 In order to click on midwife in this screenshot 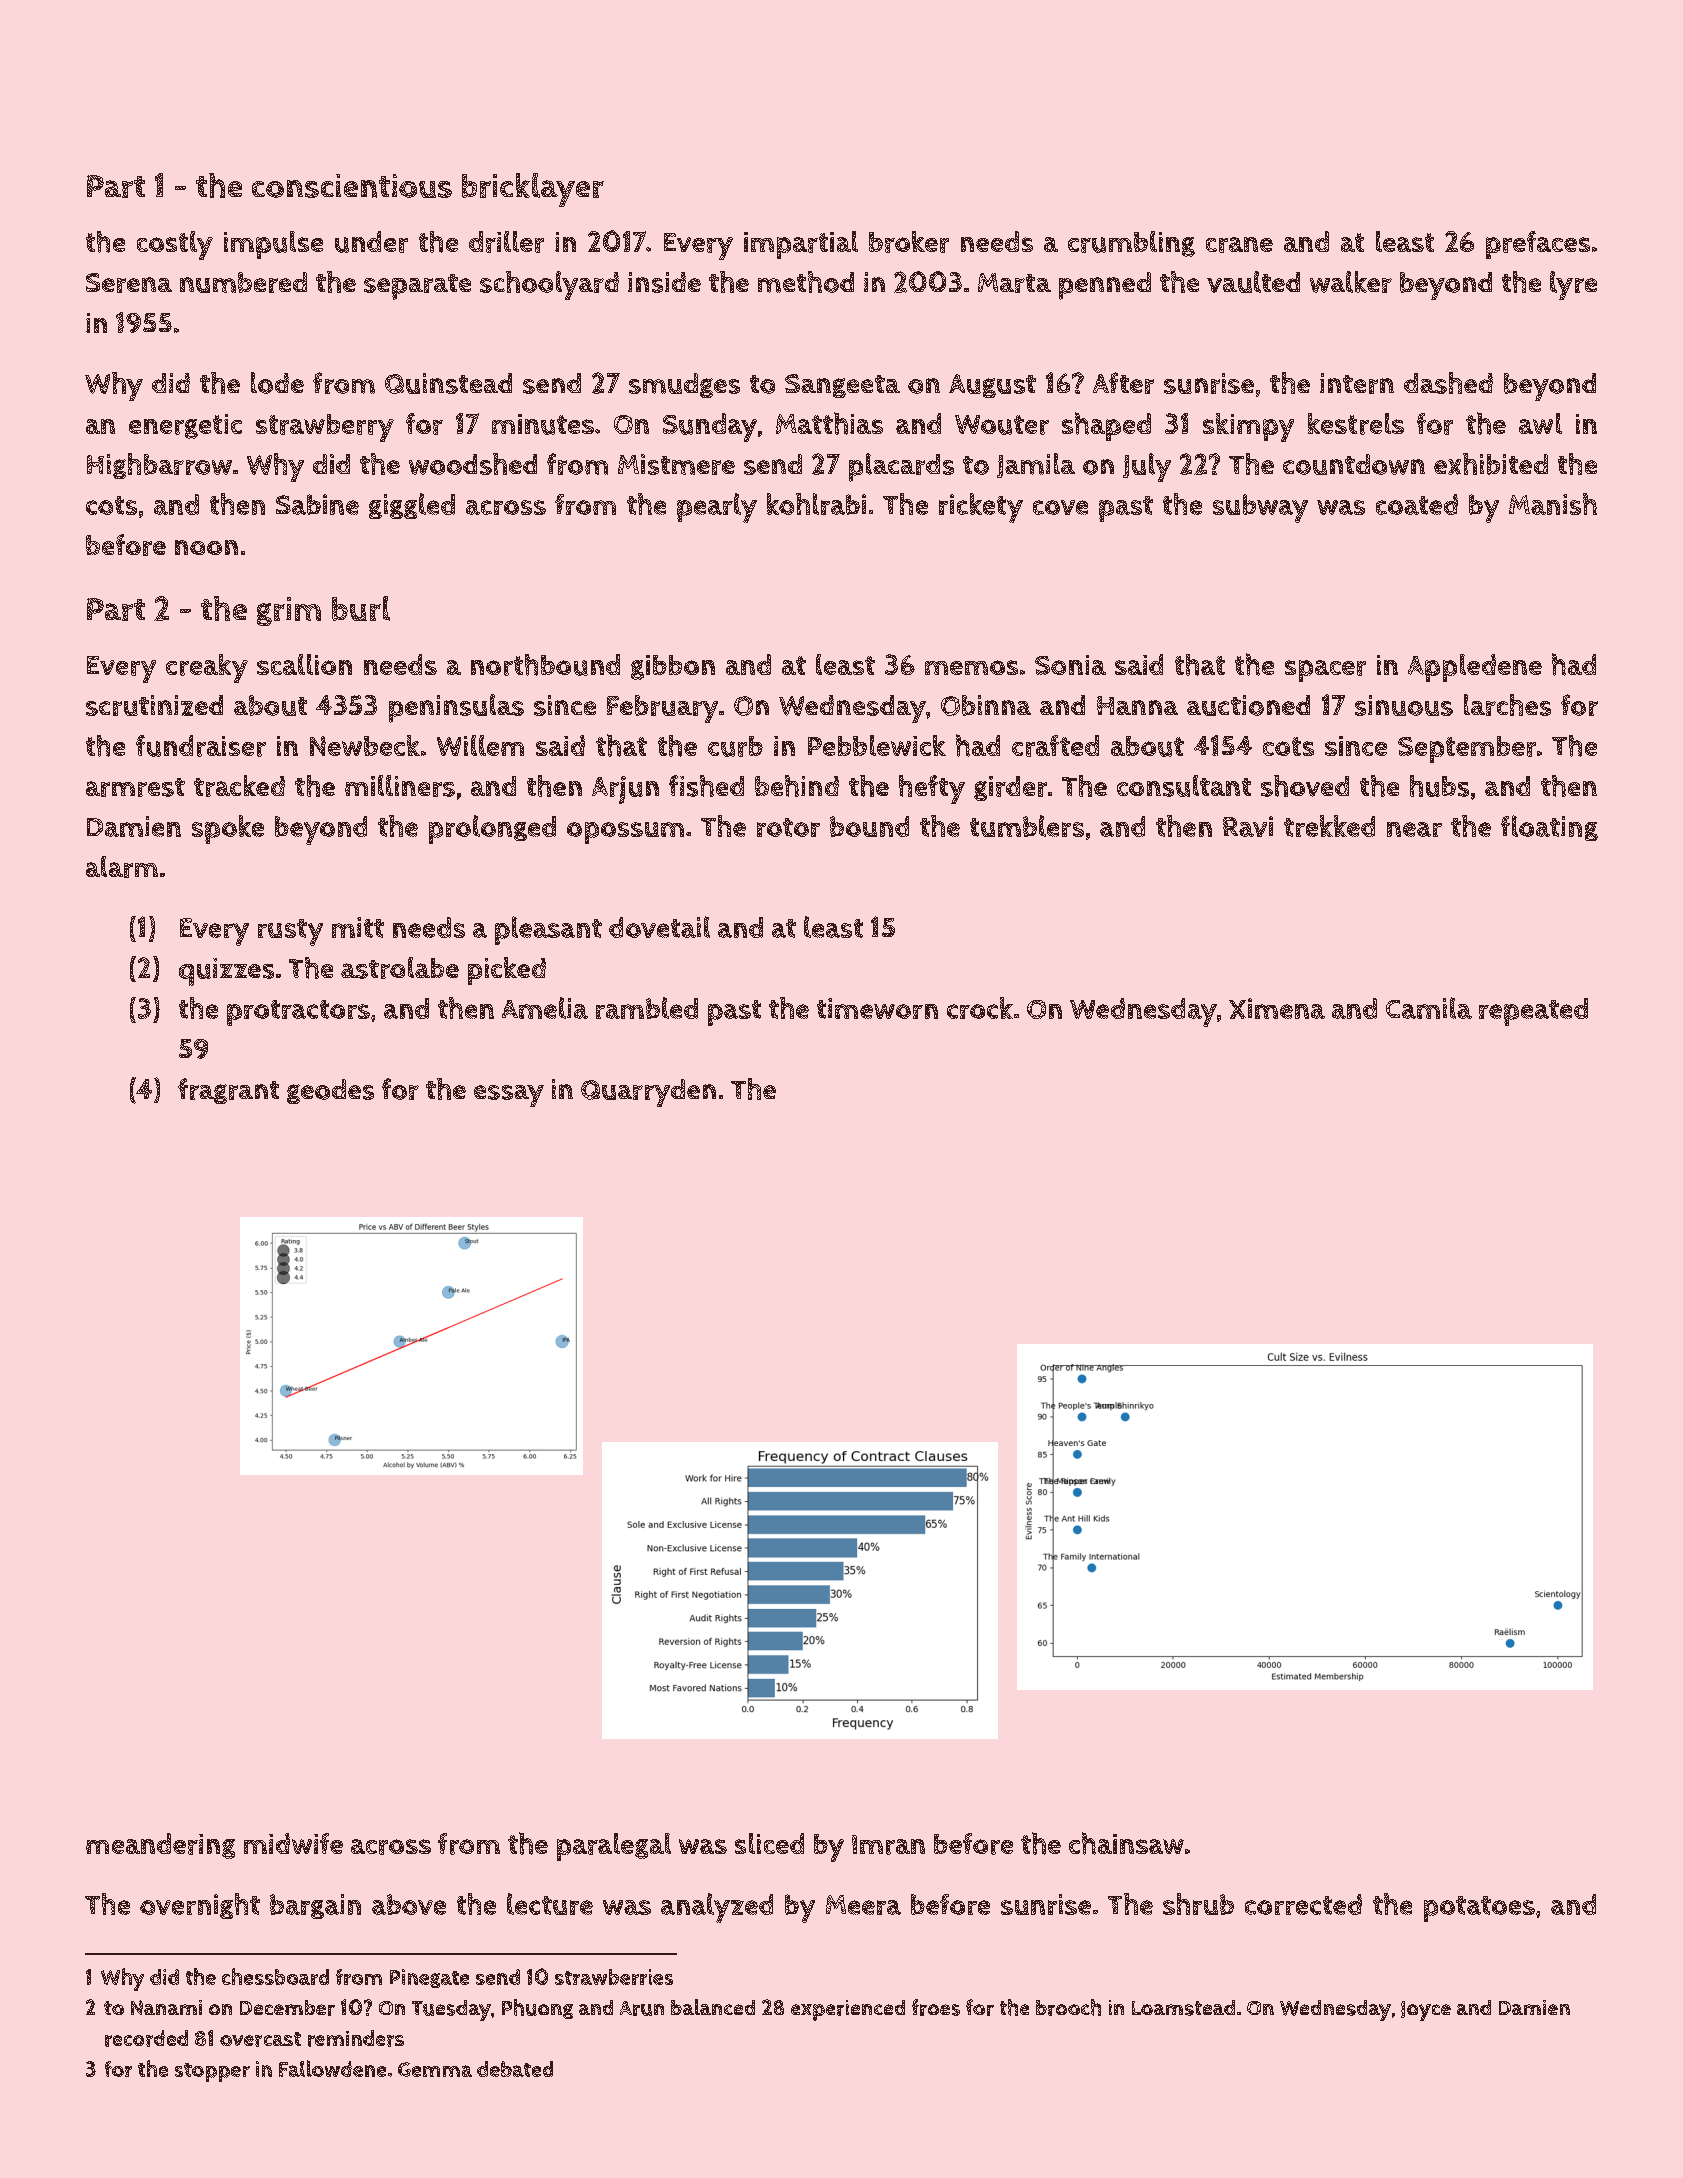, I will do `click(293, 1843)`.
